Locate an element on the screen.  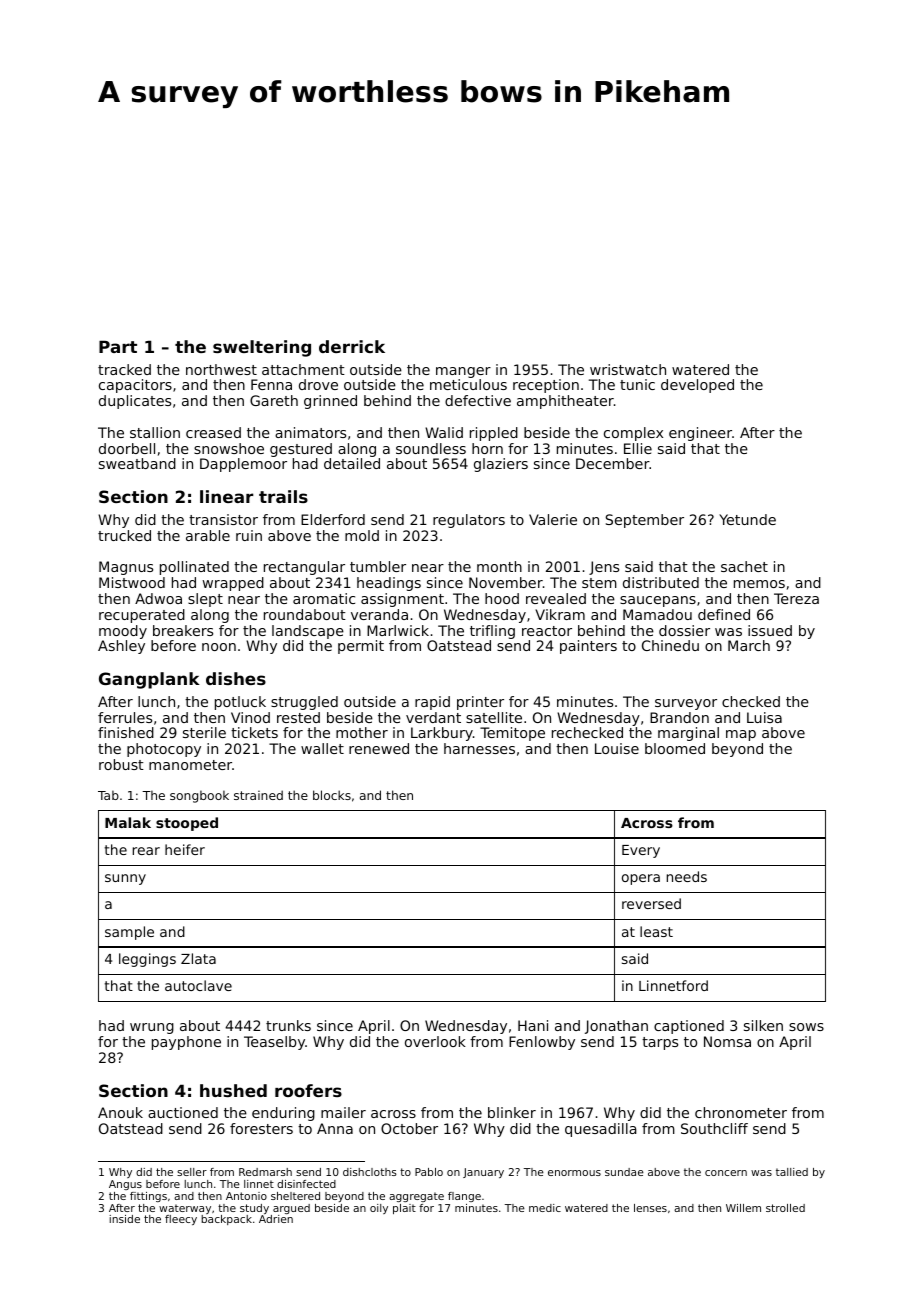
seller is located at coordinates (192, 1172).
